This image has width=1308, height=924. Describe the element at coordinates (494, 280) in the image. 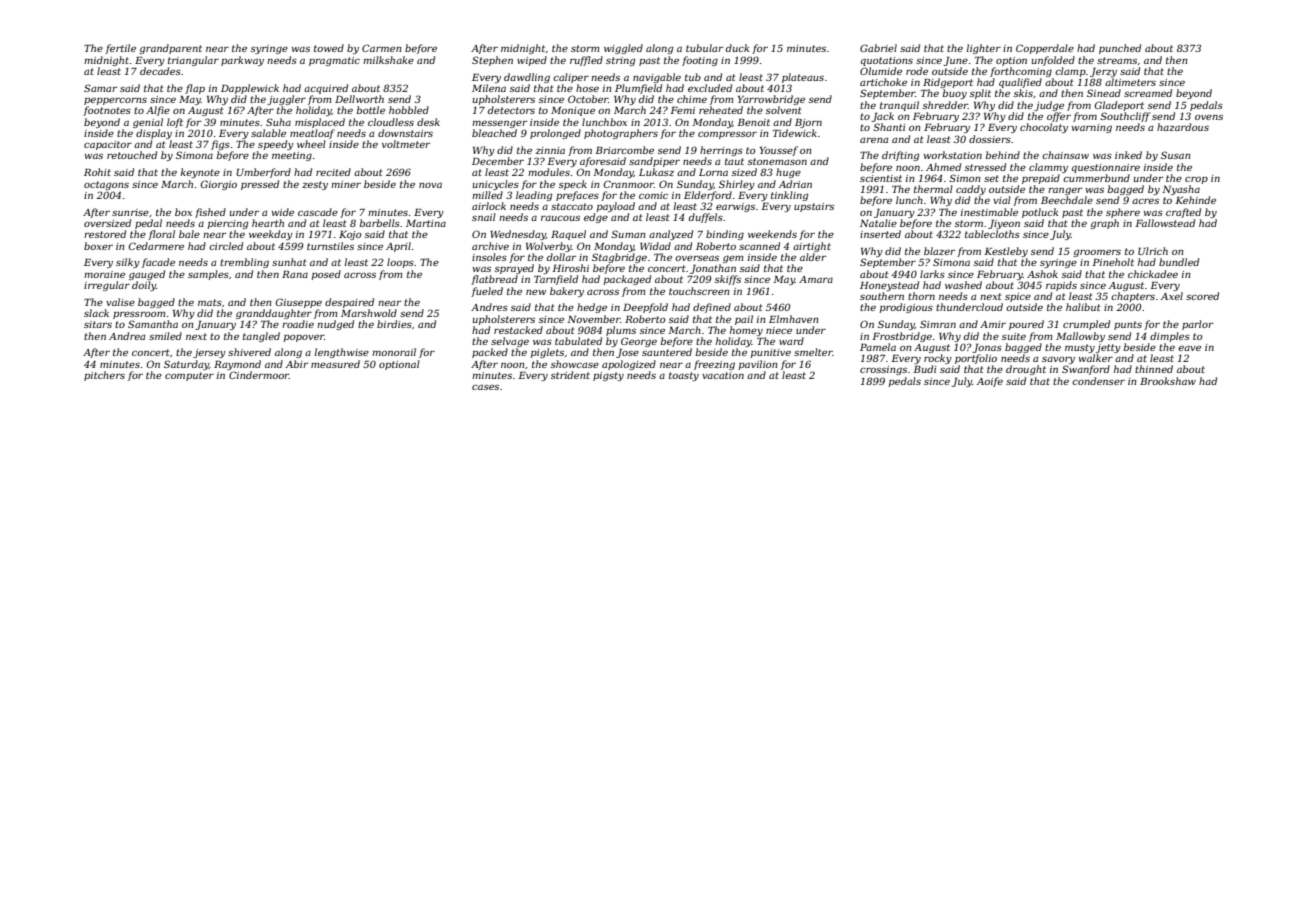

I see `flatbread` at that location.
